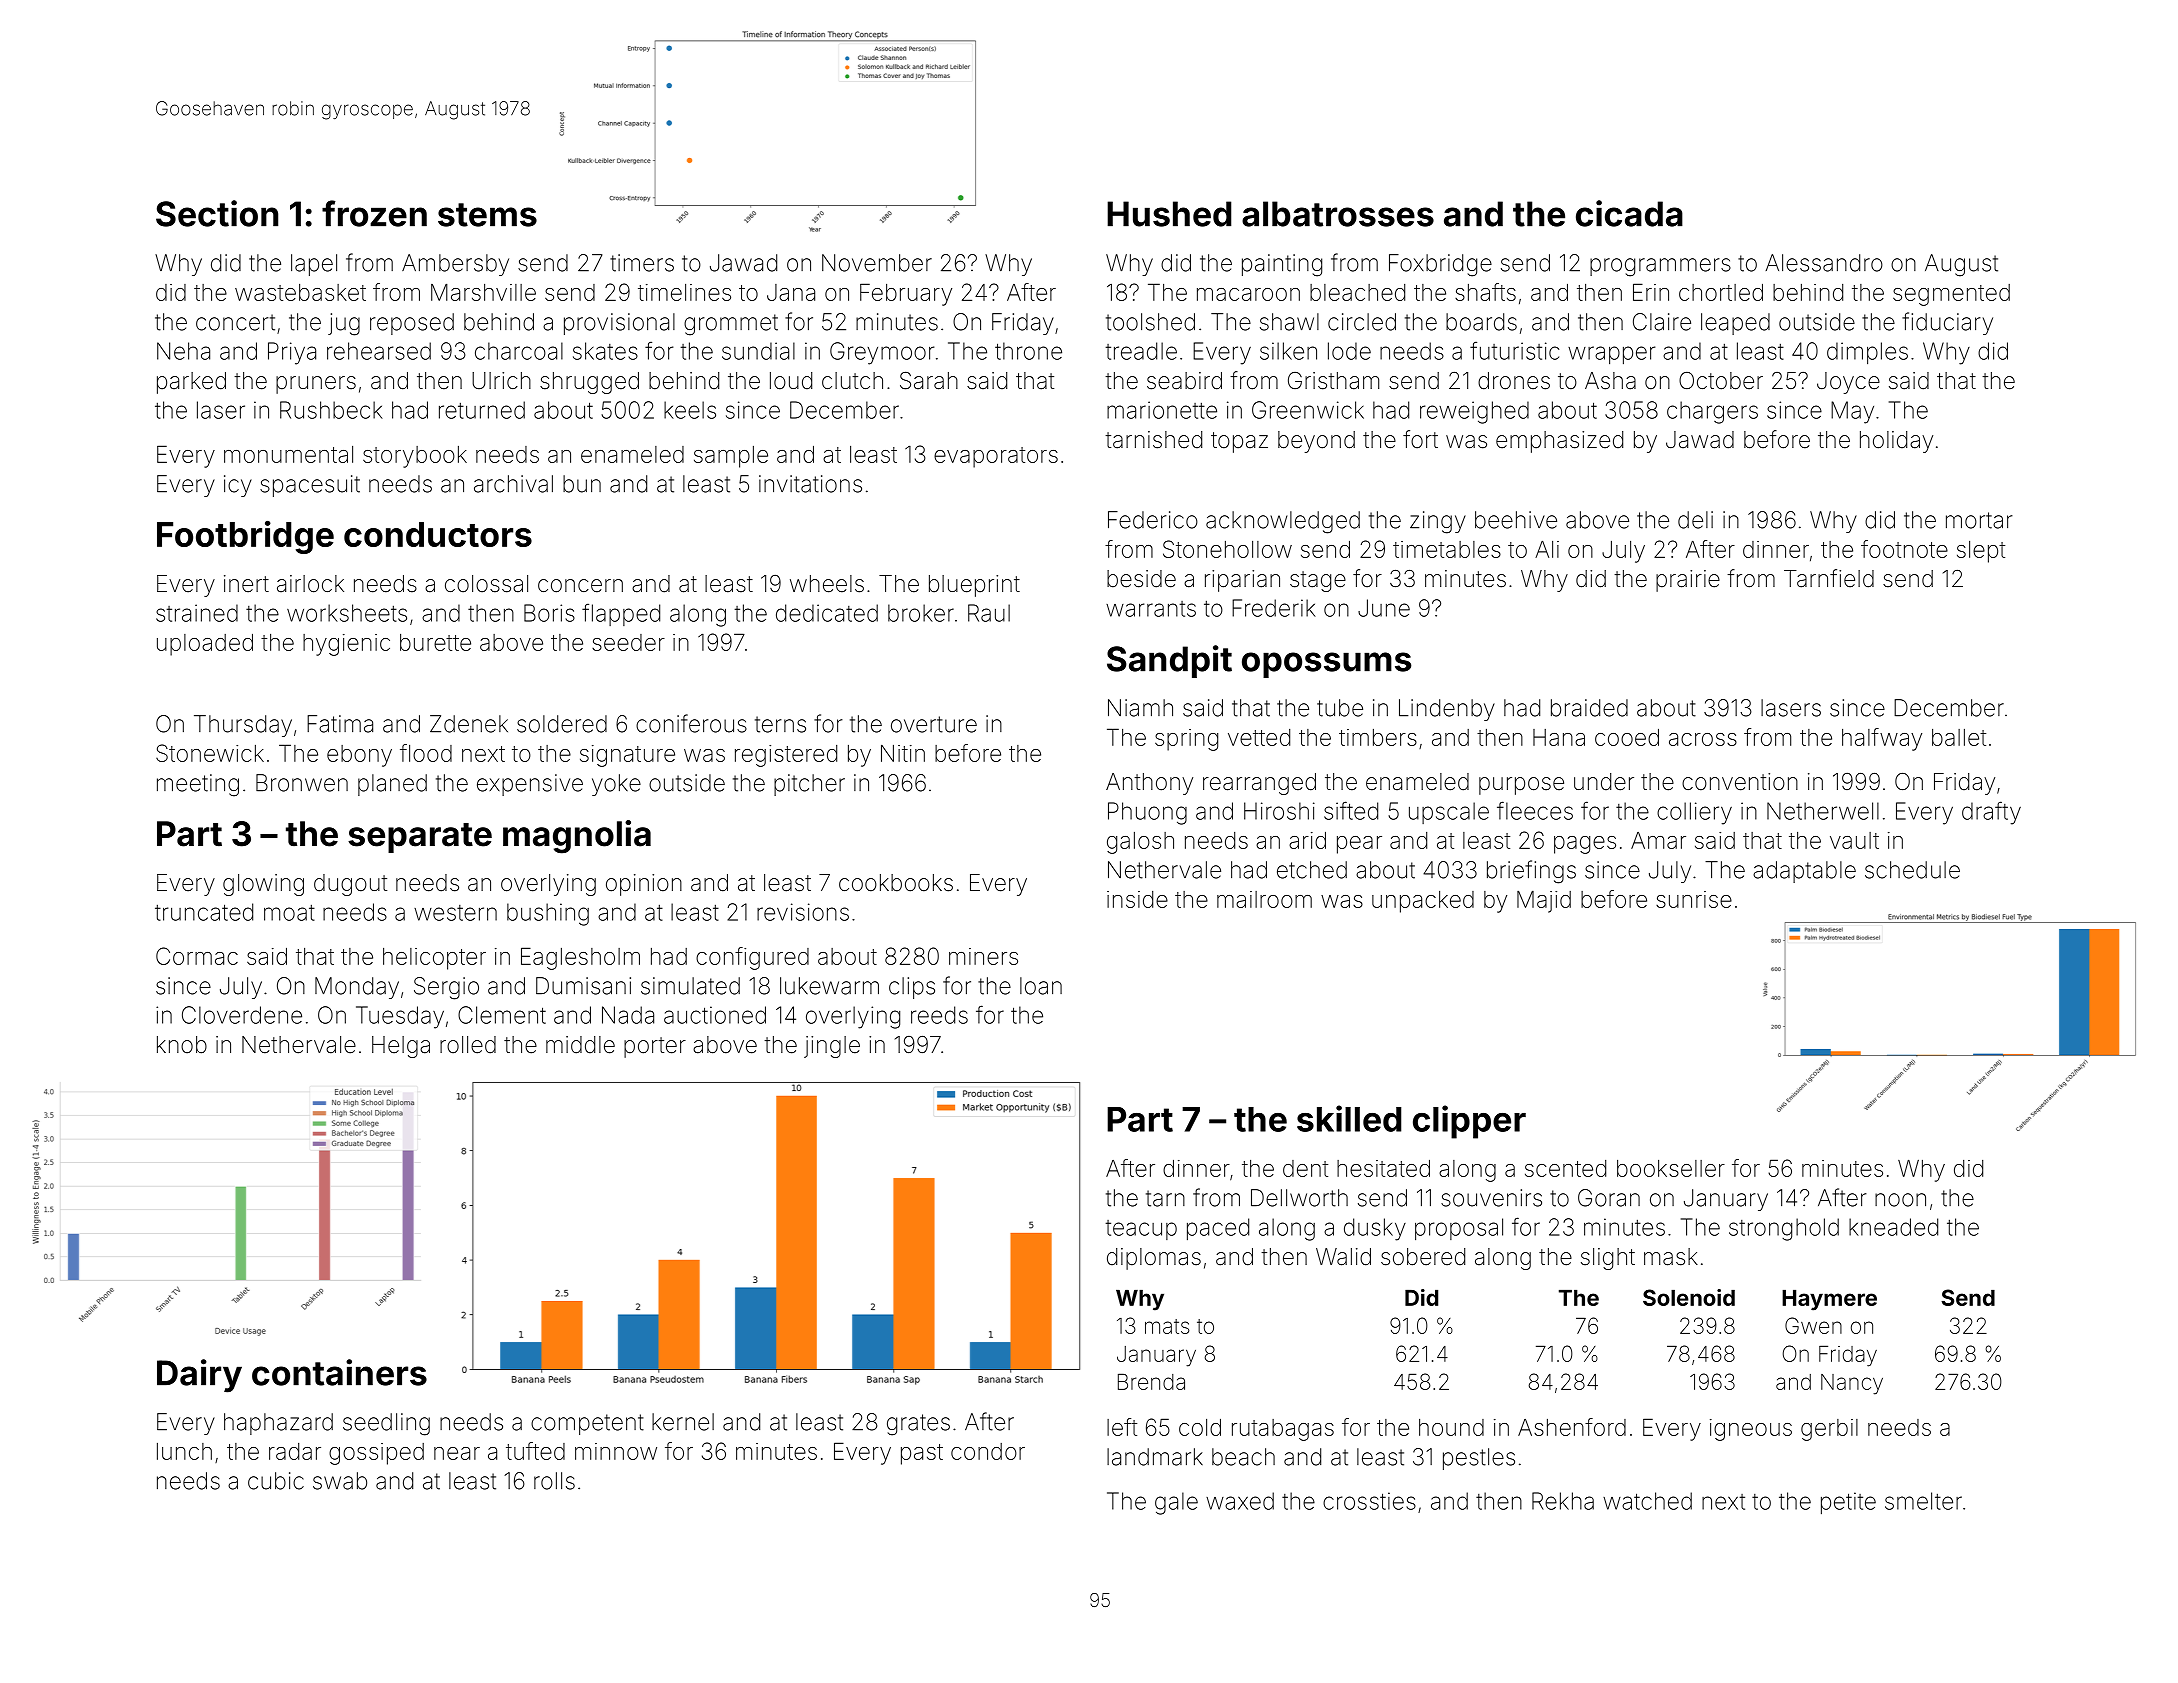 This screenshot has height=1683, width=2178. I want to click on Section, so click(217, 213).
